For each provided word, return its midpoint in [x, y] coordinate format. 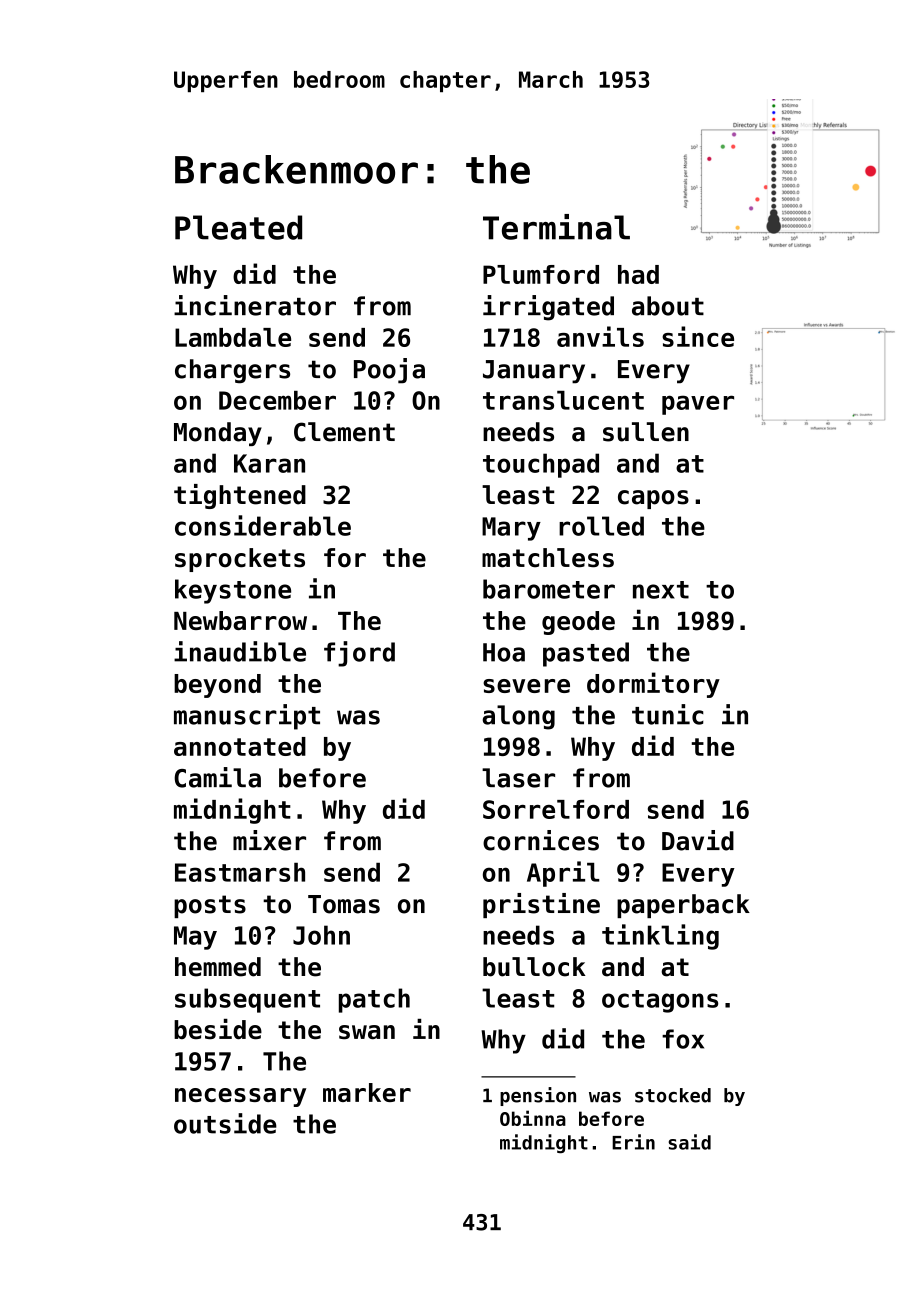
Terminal [556, 227]
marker [367, 1092]
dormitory [653, 685]
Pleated [238, 227]
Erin [633, 1142]
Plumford [541, 274]
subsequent [247, 1000]
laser [518, 778]
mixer [269, 840]
